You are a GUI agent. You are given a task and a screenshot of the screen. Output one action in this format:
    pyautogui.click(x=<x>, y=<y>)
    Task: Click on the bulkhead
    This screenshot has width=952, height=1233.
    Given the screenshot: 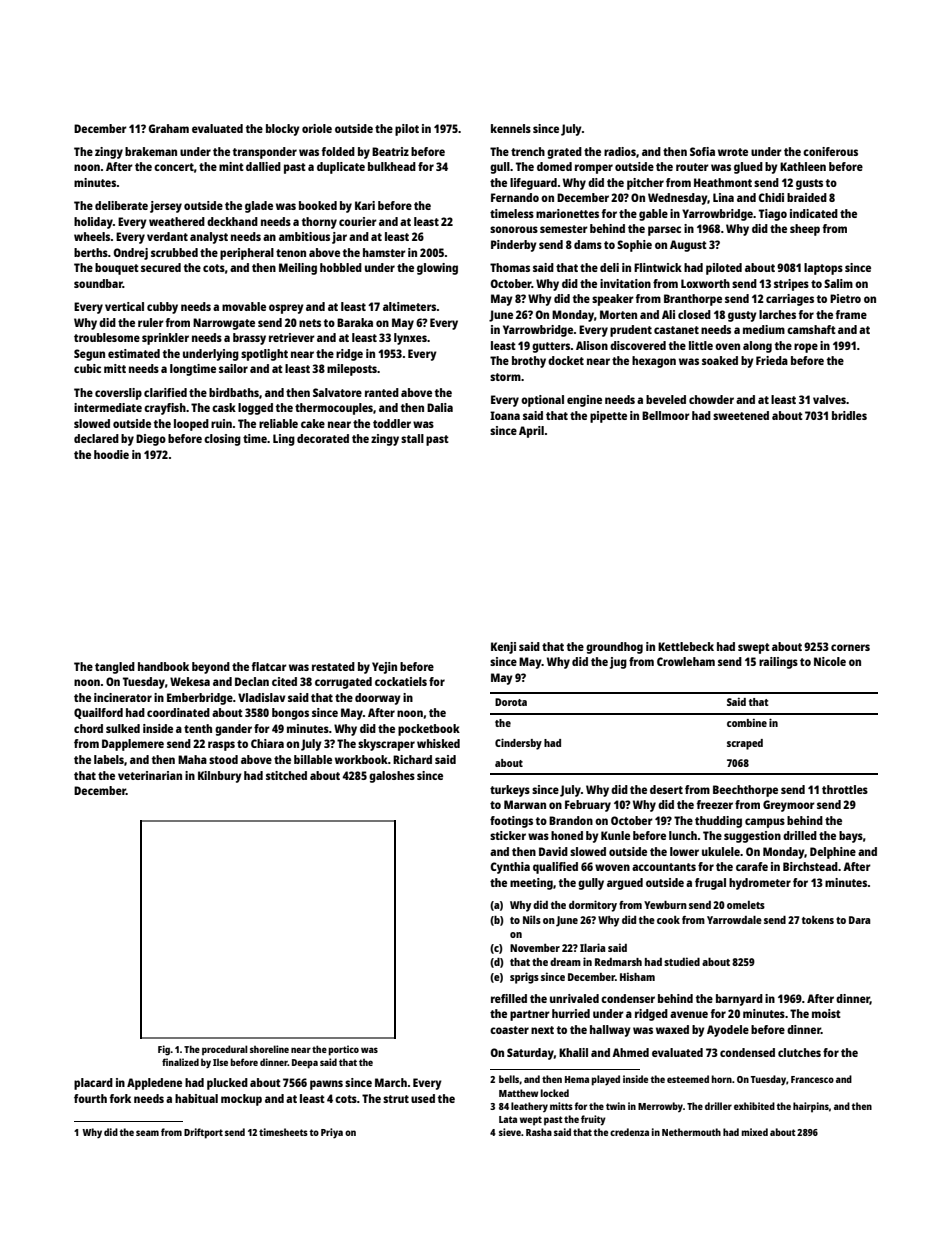 What is the action you would take?
    pyautogui.click(x=392, y=166)
